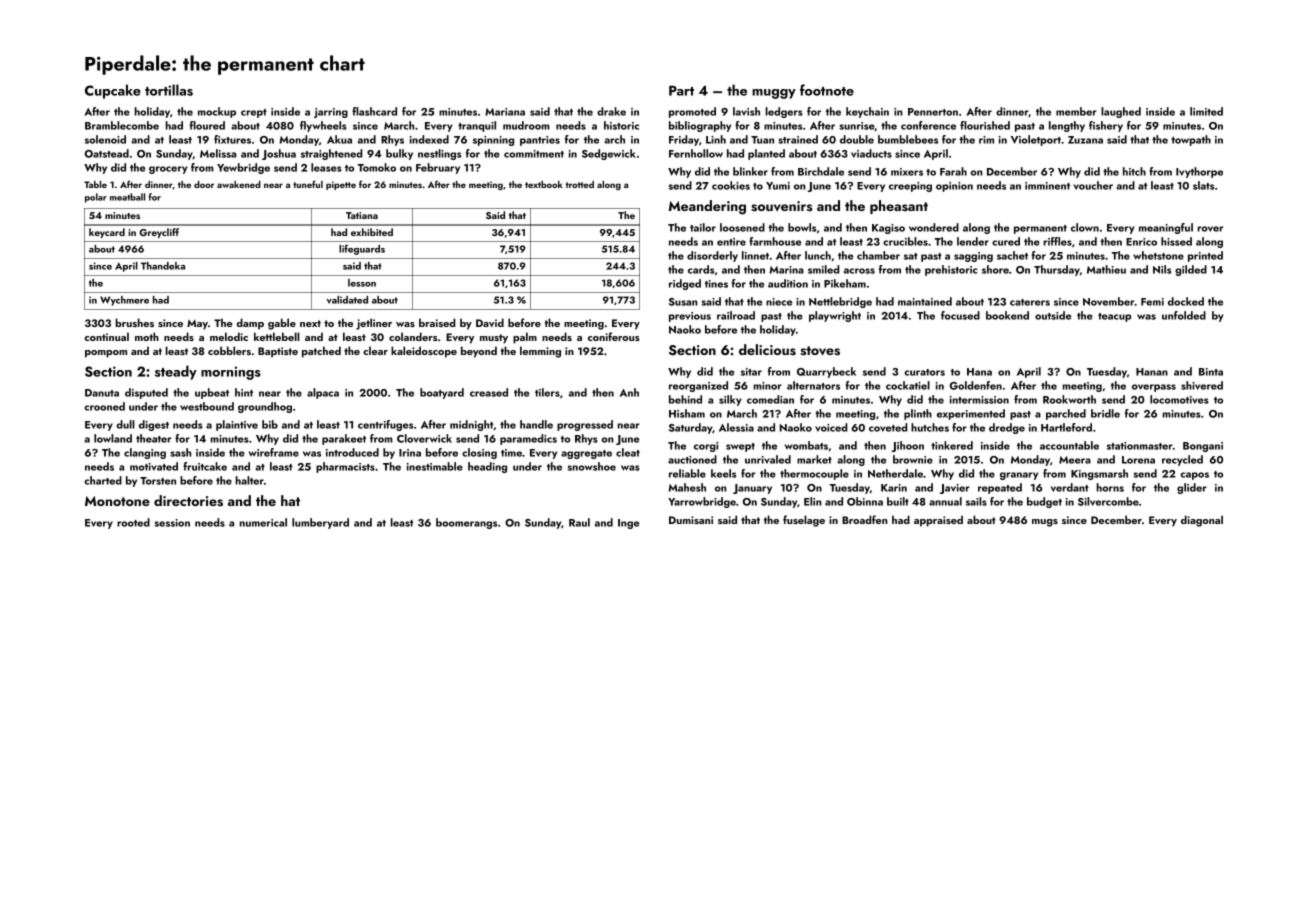  What do you see at coordinates (700, 126) in the page?
I see `bibliography` at bounding box center [700, 126].
